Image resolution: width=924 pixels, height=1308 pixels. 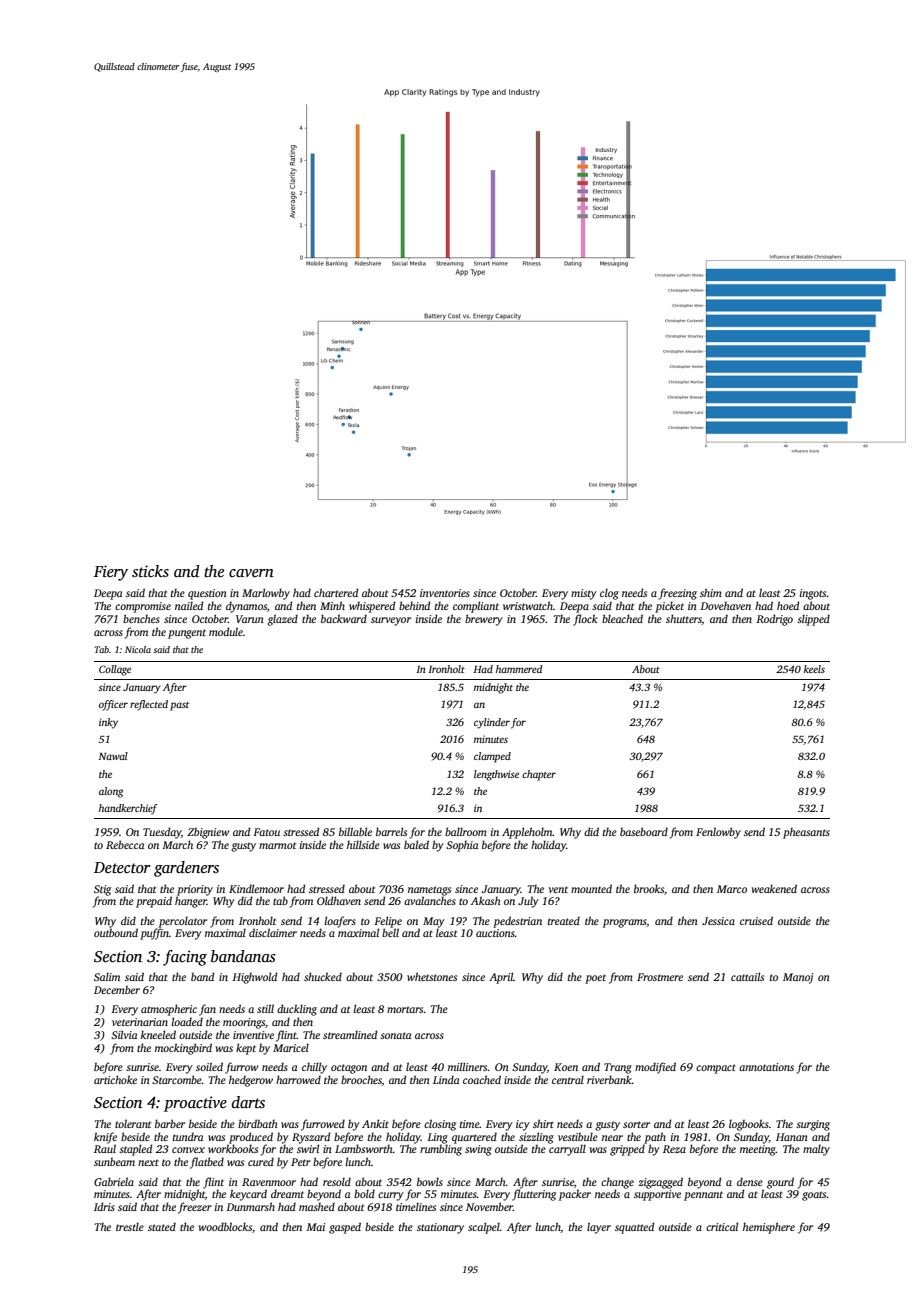 What do you see at coordinates (467, 1066) in the screenshot?
I see `milliners` at bounding box center [467, 1066].
